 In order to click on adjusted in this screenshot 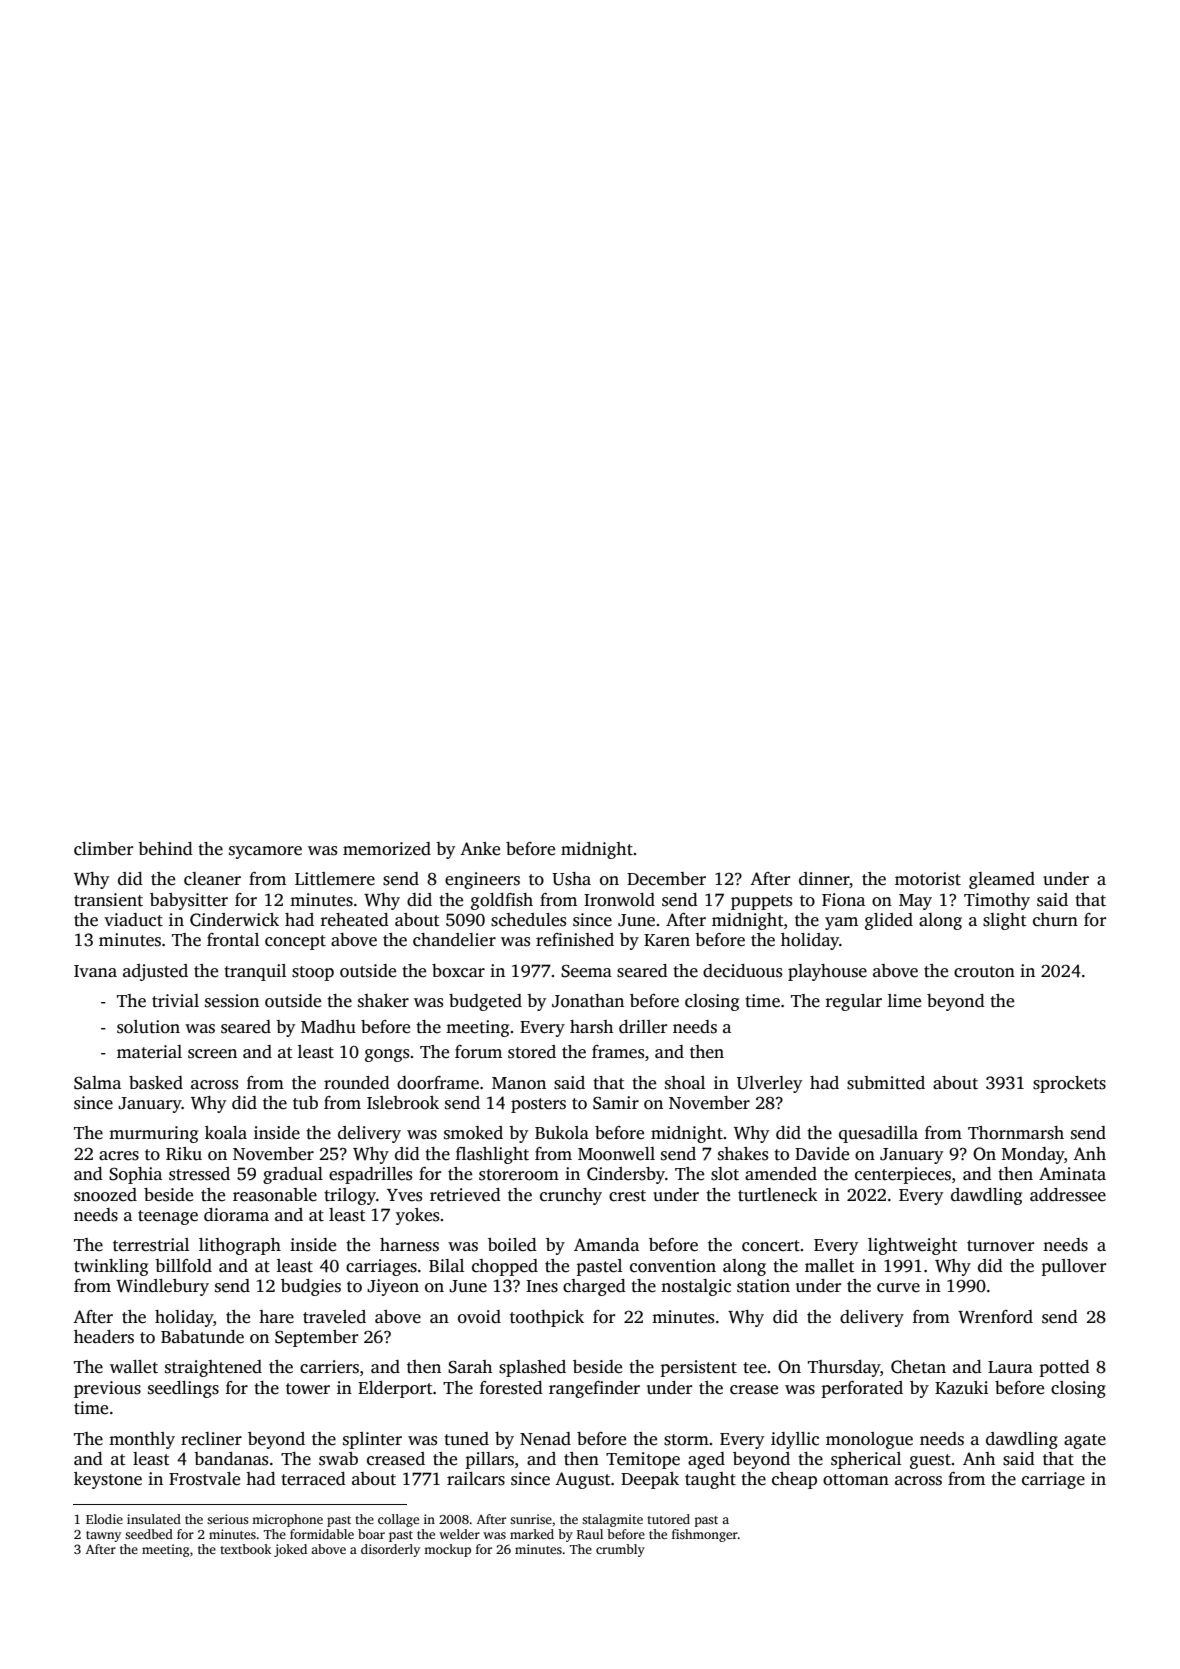, I will do `click(155, 972)`.
